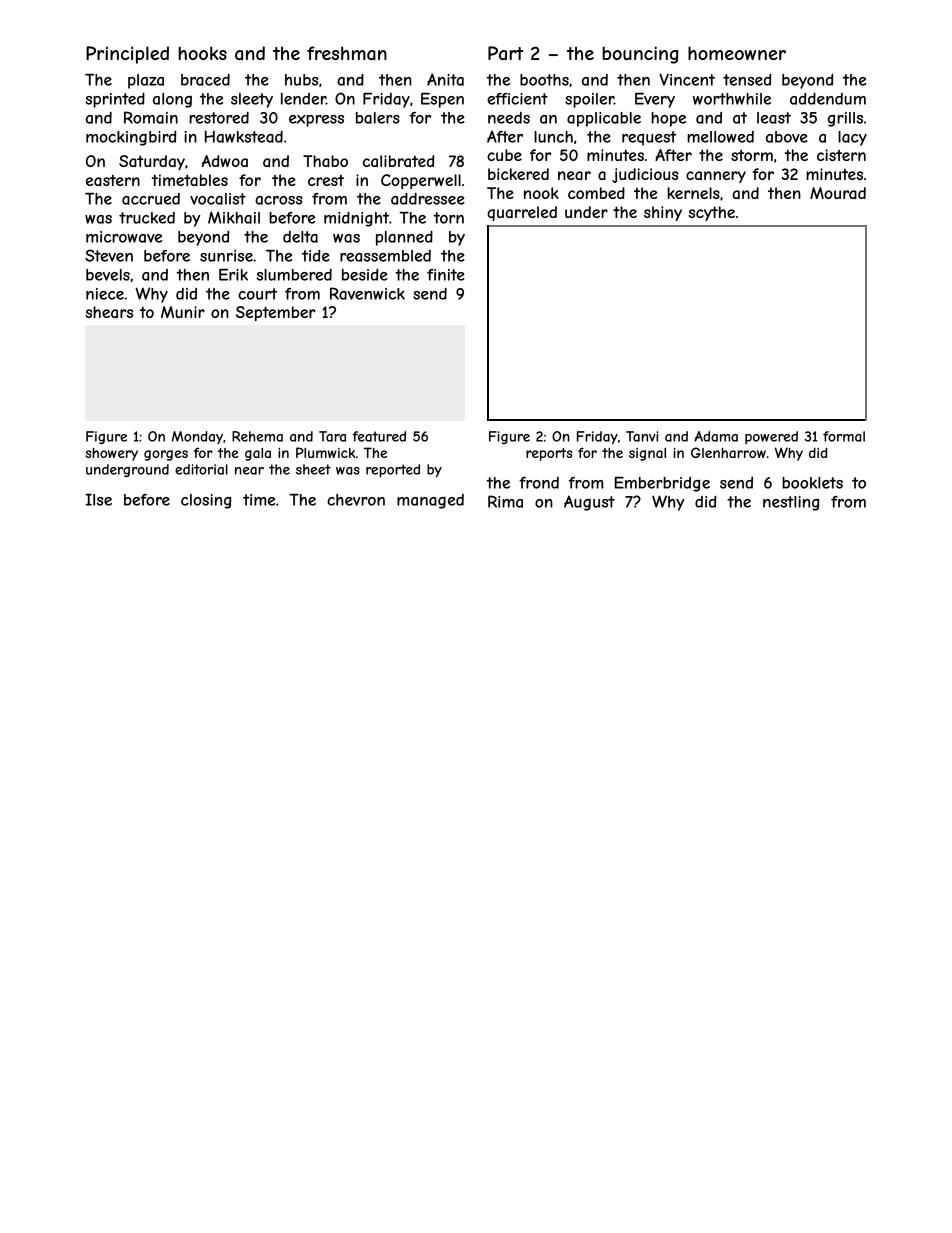 The width and height of the screenshot is (952, 1233). Describe the element at coordinates (640, 55) in the screenshot. I see `bouncing` at that location.
